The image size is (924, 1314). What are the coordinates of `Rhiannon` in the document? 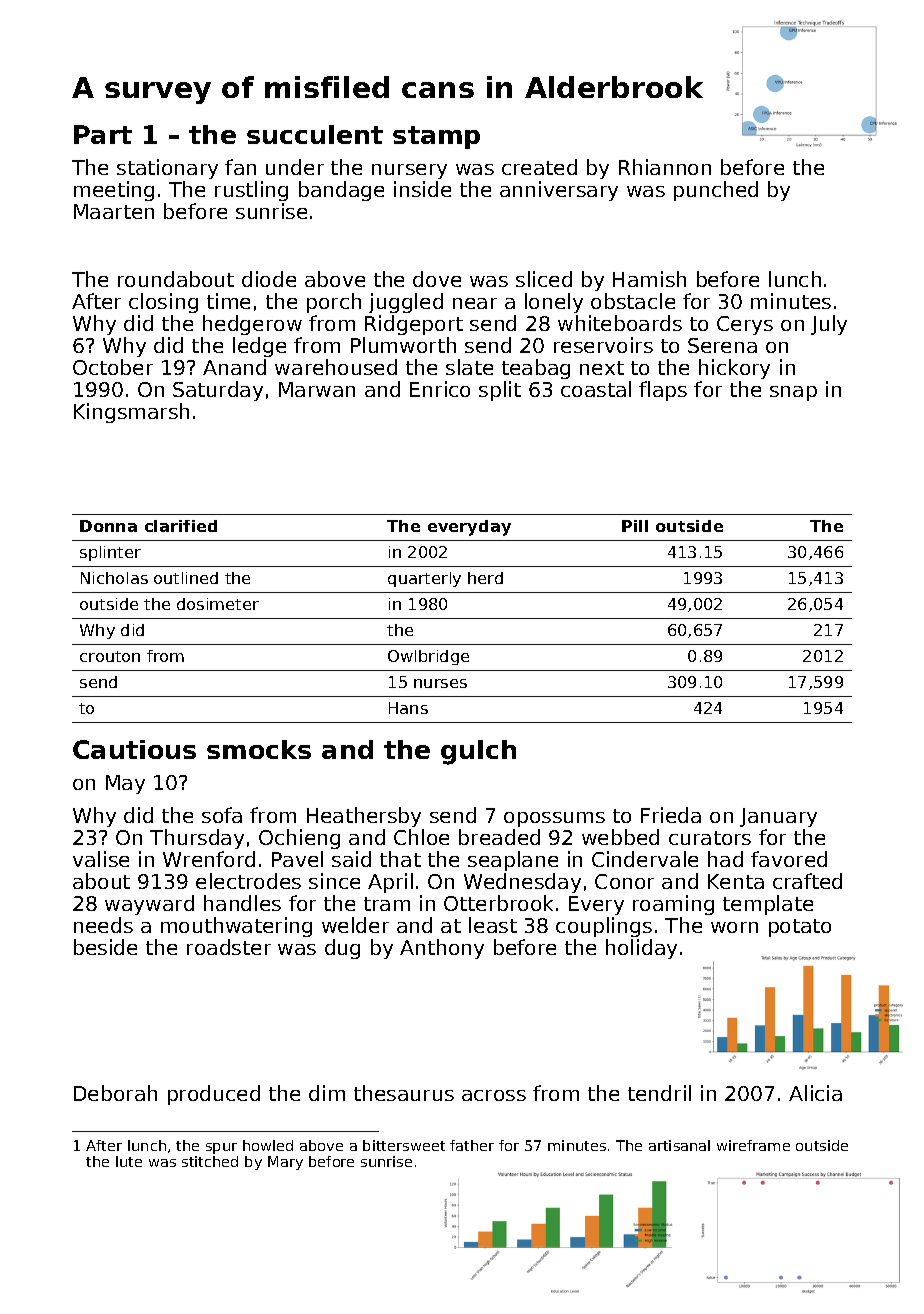 It's located at (665, 167).
